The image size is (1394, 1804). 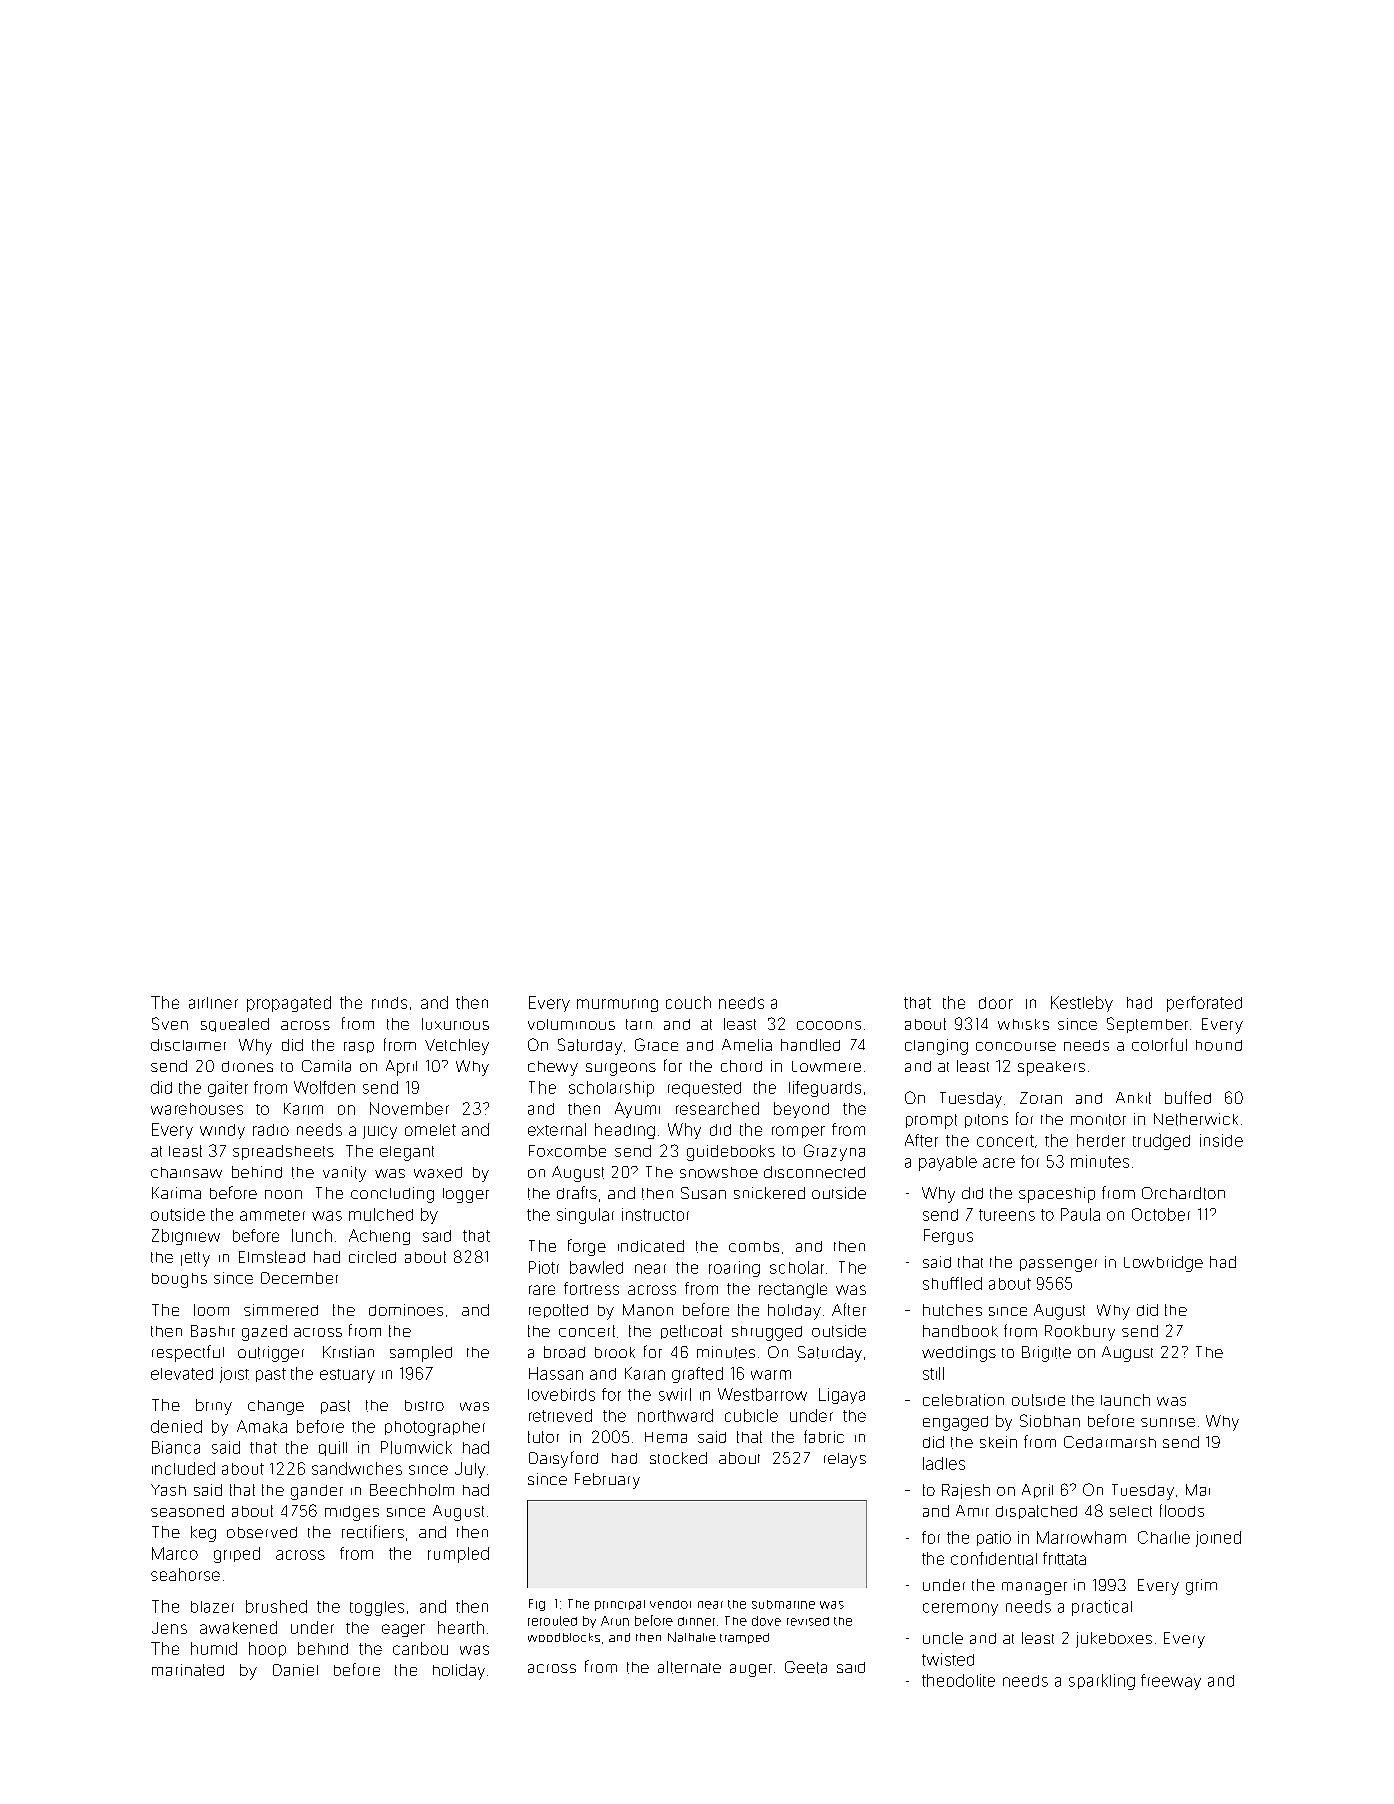 I want to click on rinds, so click(x=389, y=1003).
